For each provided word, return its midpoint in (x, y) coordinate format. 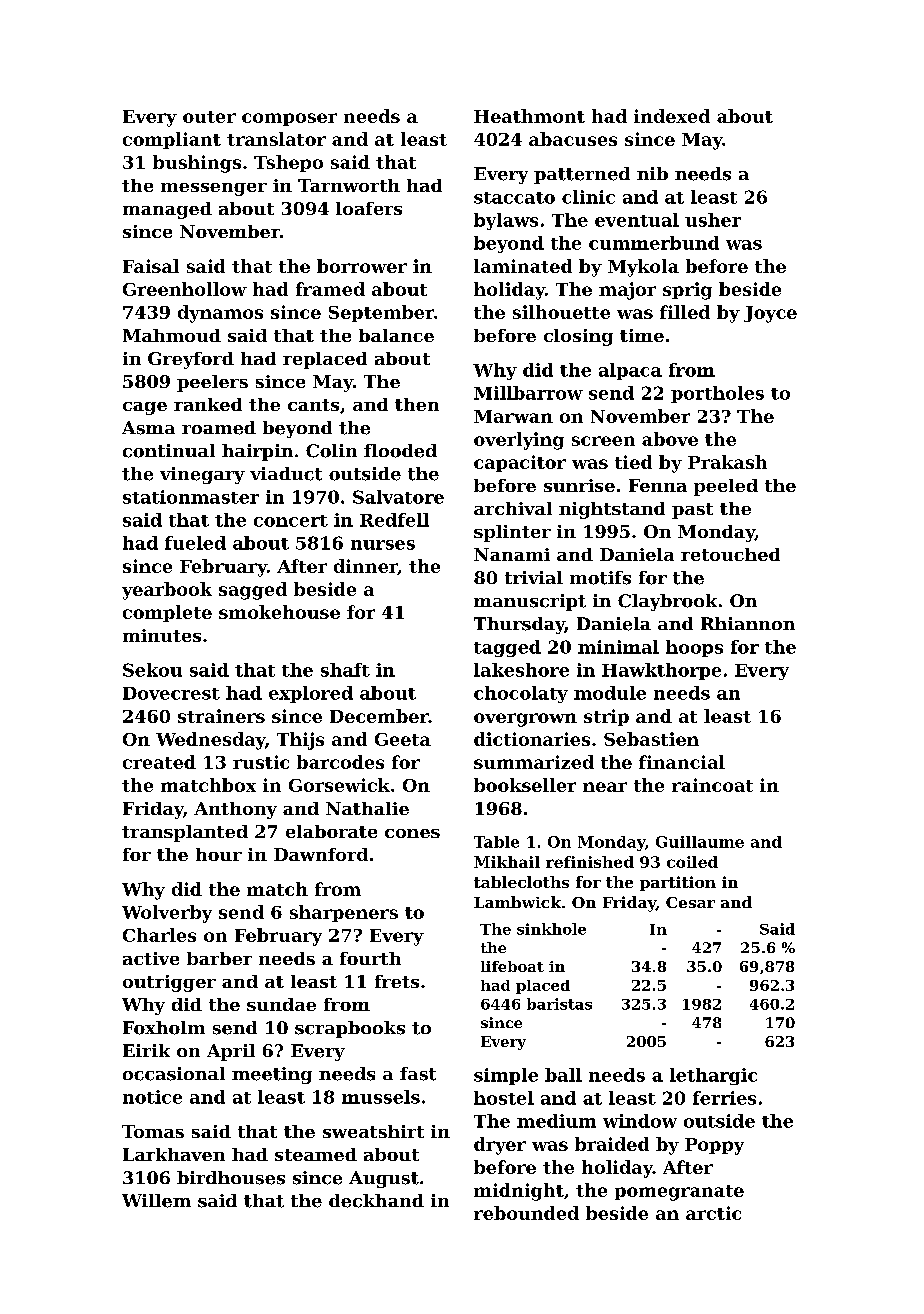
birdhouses (231, 1178)
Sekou (152, 670)
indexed (672, 116)
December (379, 716)
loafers (369, 208)
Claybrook (667, 602)
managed (167, 210)
